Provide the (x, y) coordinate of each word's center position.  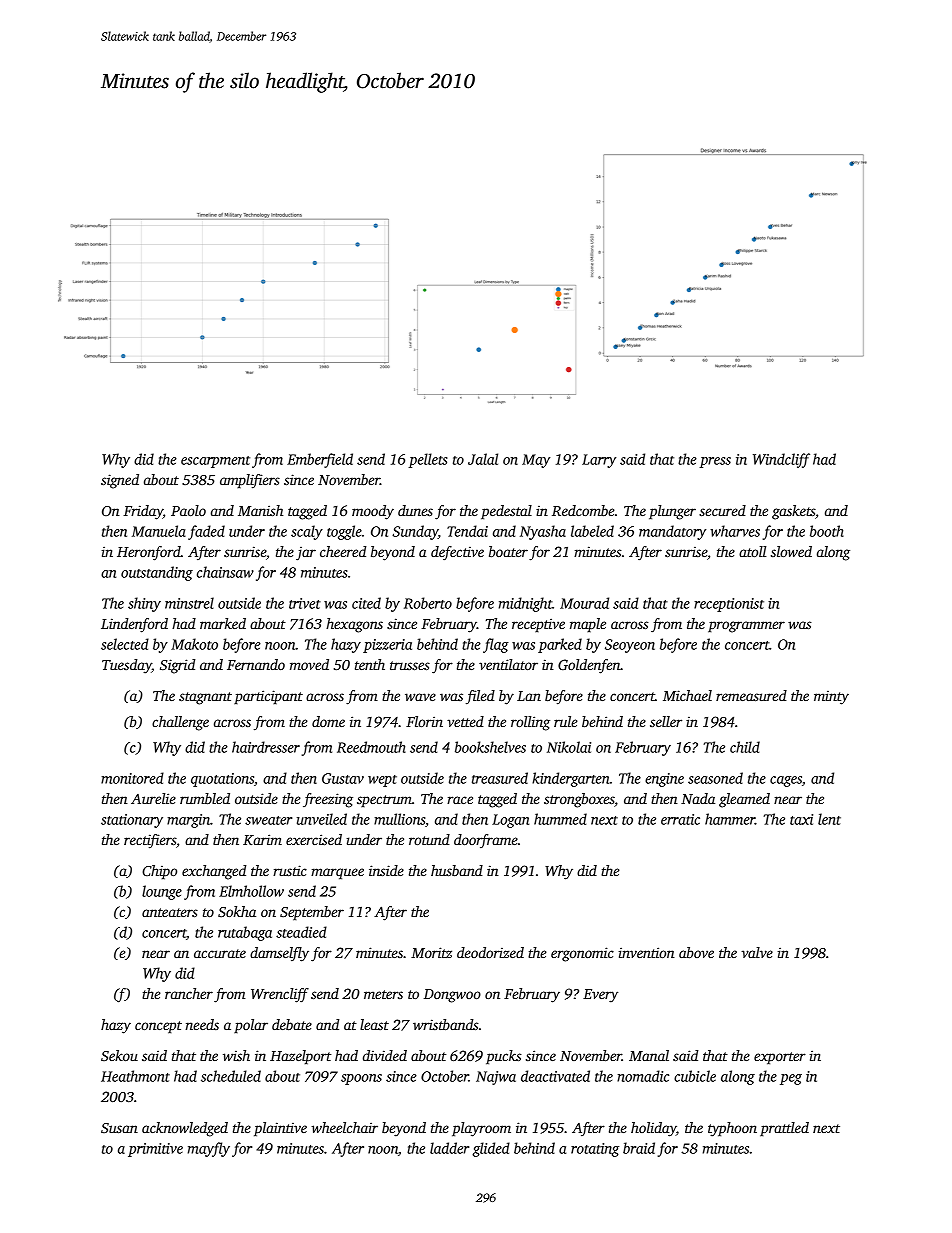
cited (366, 603)
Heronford (149, 553)
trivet (305, 603)
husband (457, 870)
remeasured (751, 695)
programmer (746, 627)
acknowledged (185, 1129)
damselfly (279, 954)
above (696, 952)
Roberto (428, 603)
